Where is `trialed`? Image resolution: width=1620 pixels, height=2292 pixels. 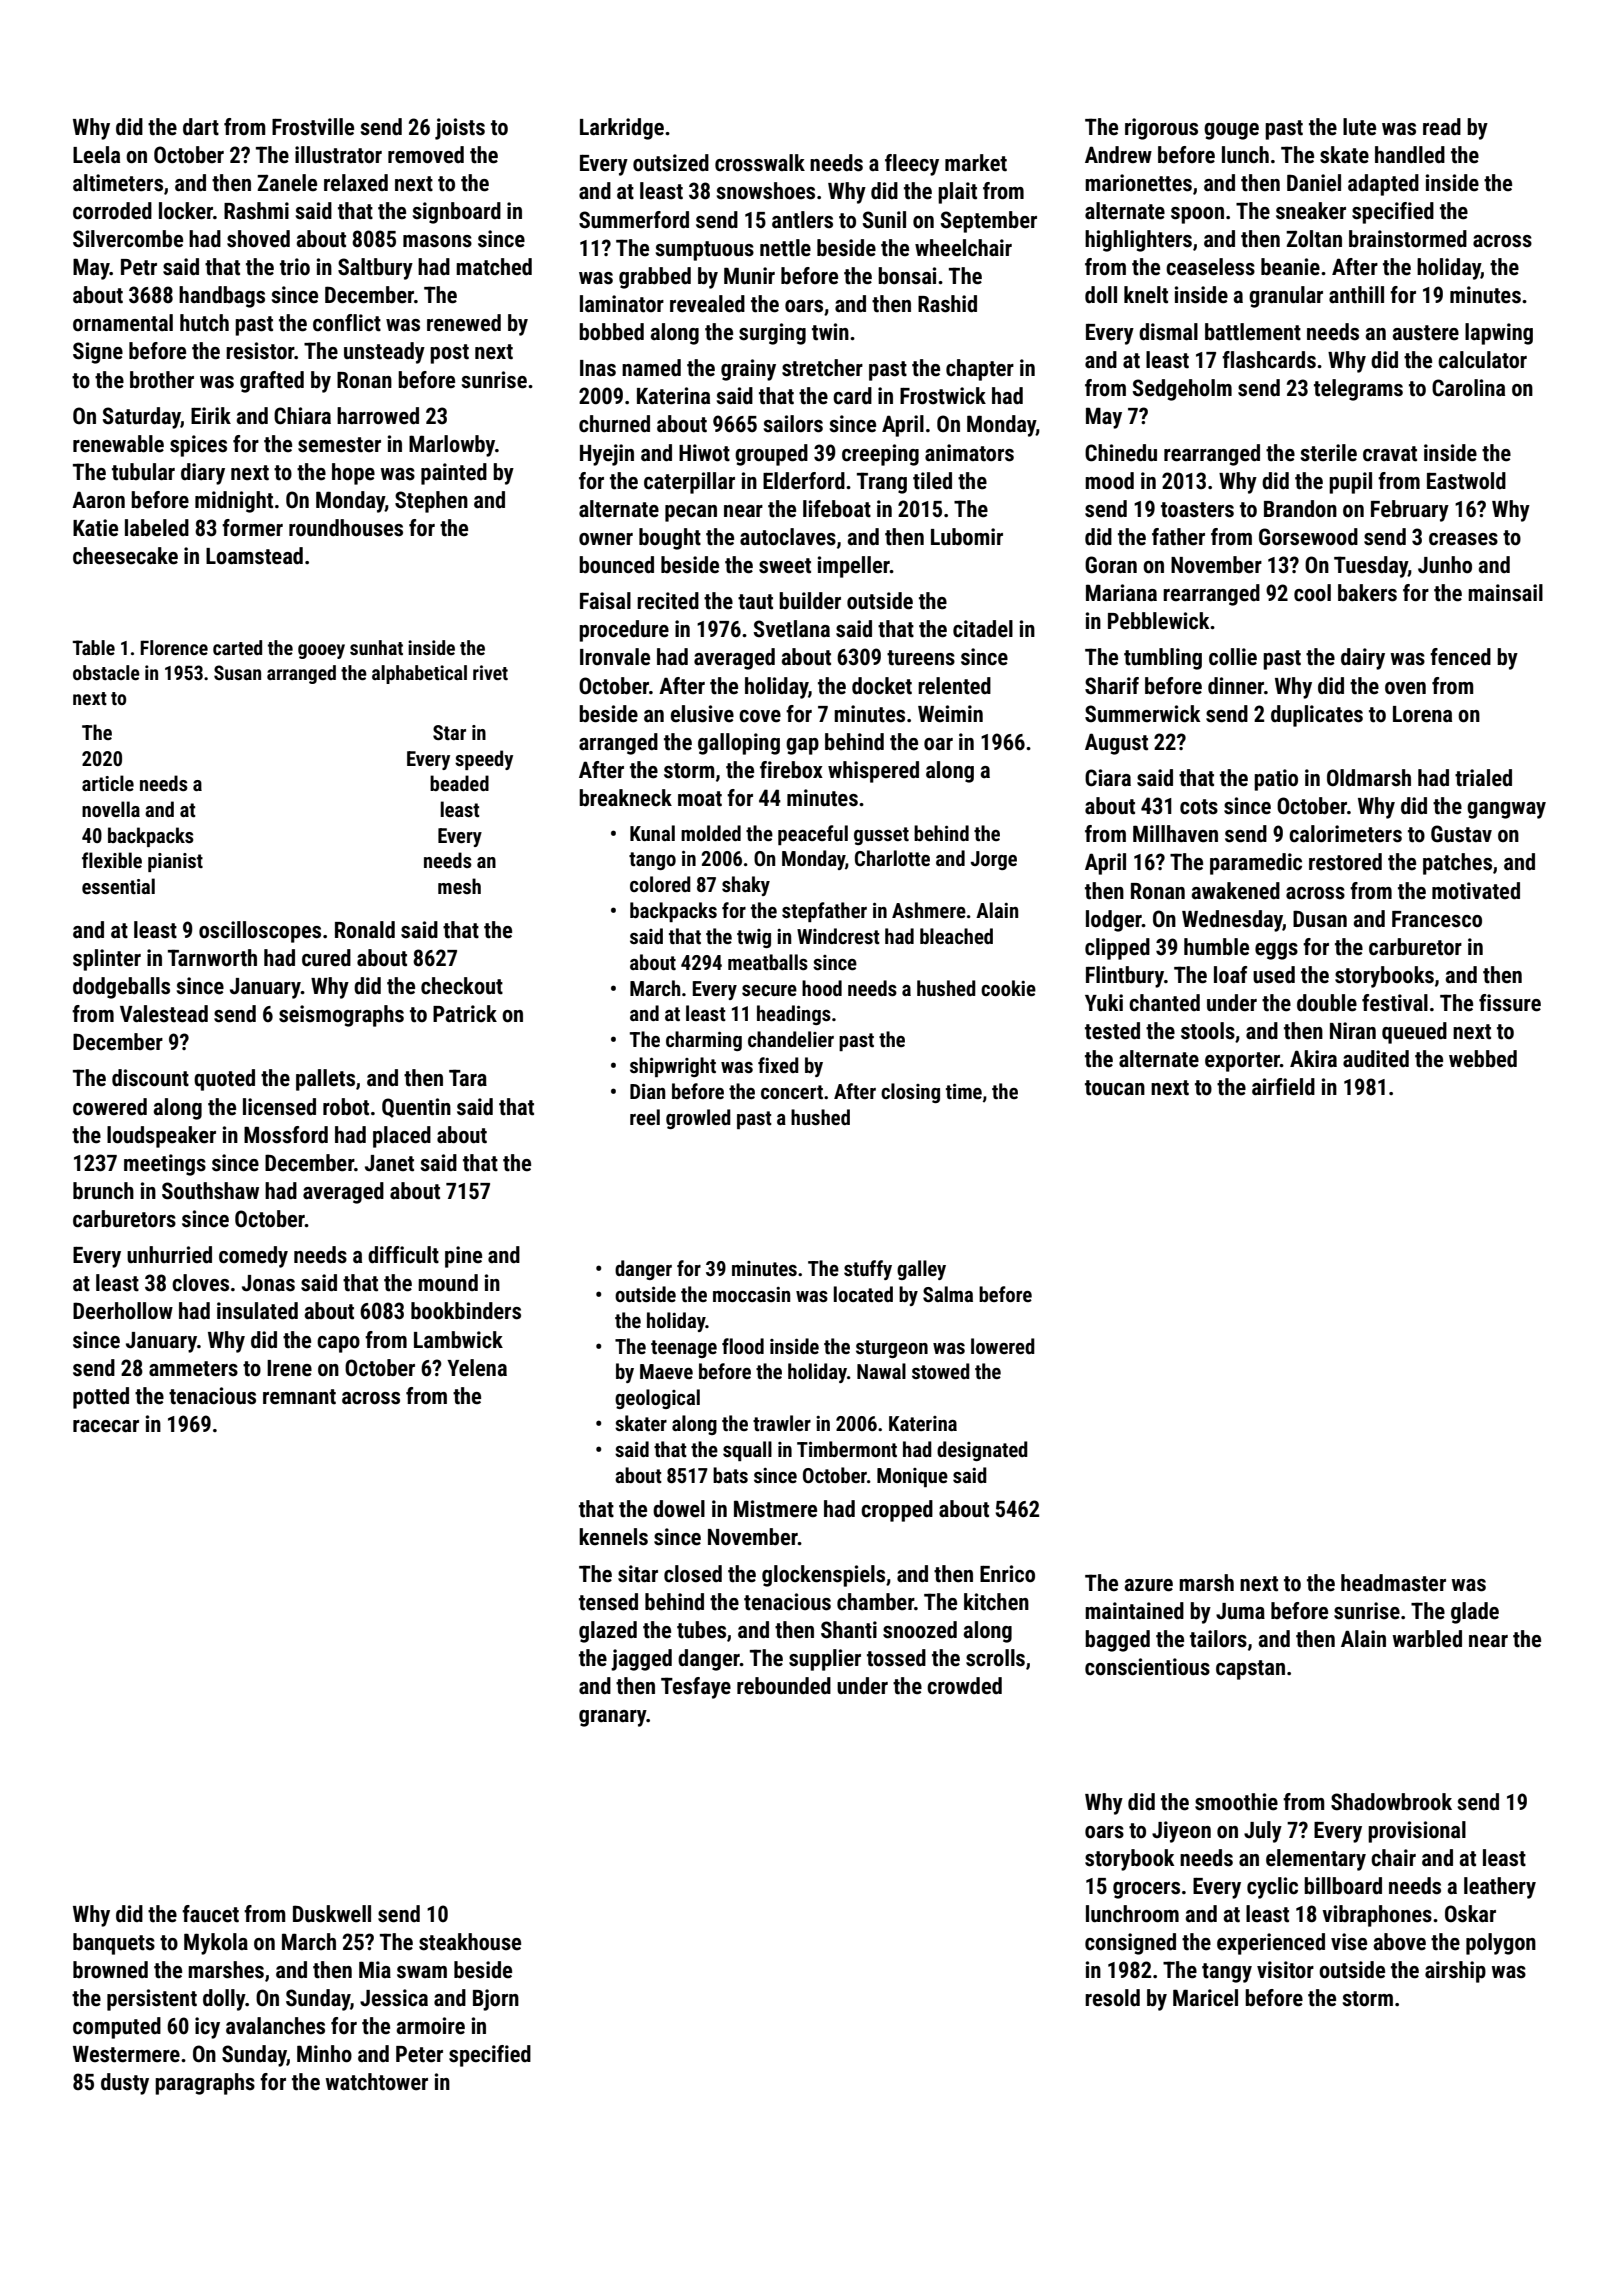
trialed is located at coordinates (1483, 778).
